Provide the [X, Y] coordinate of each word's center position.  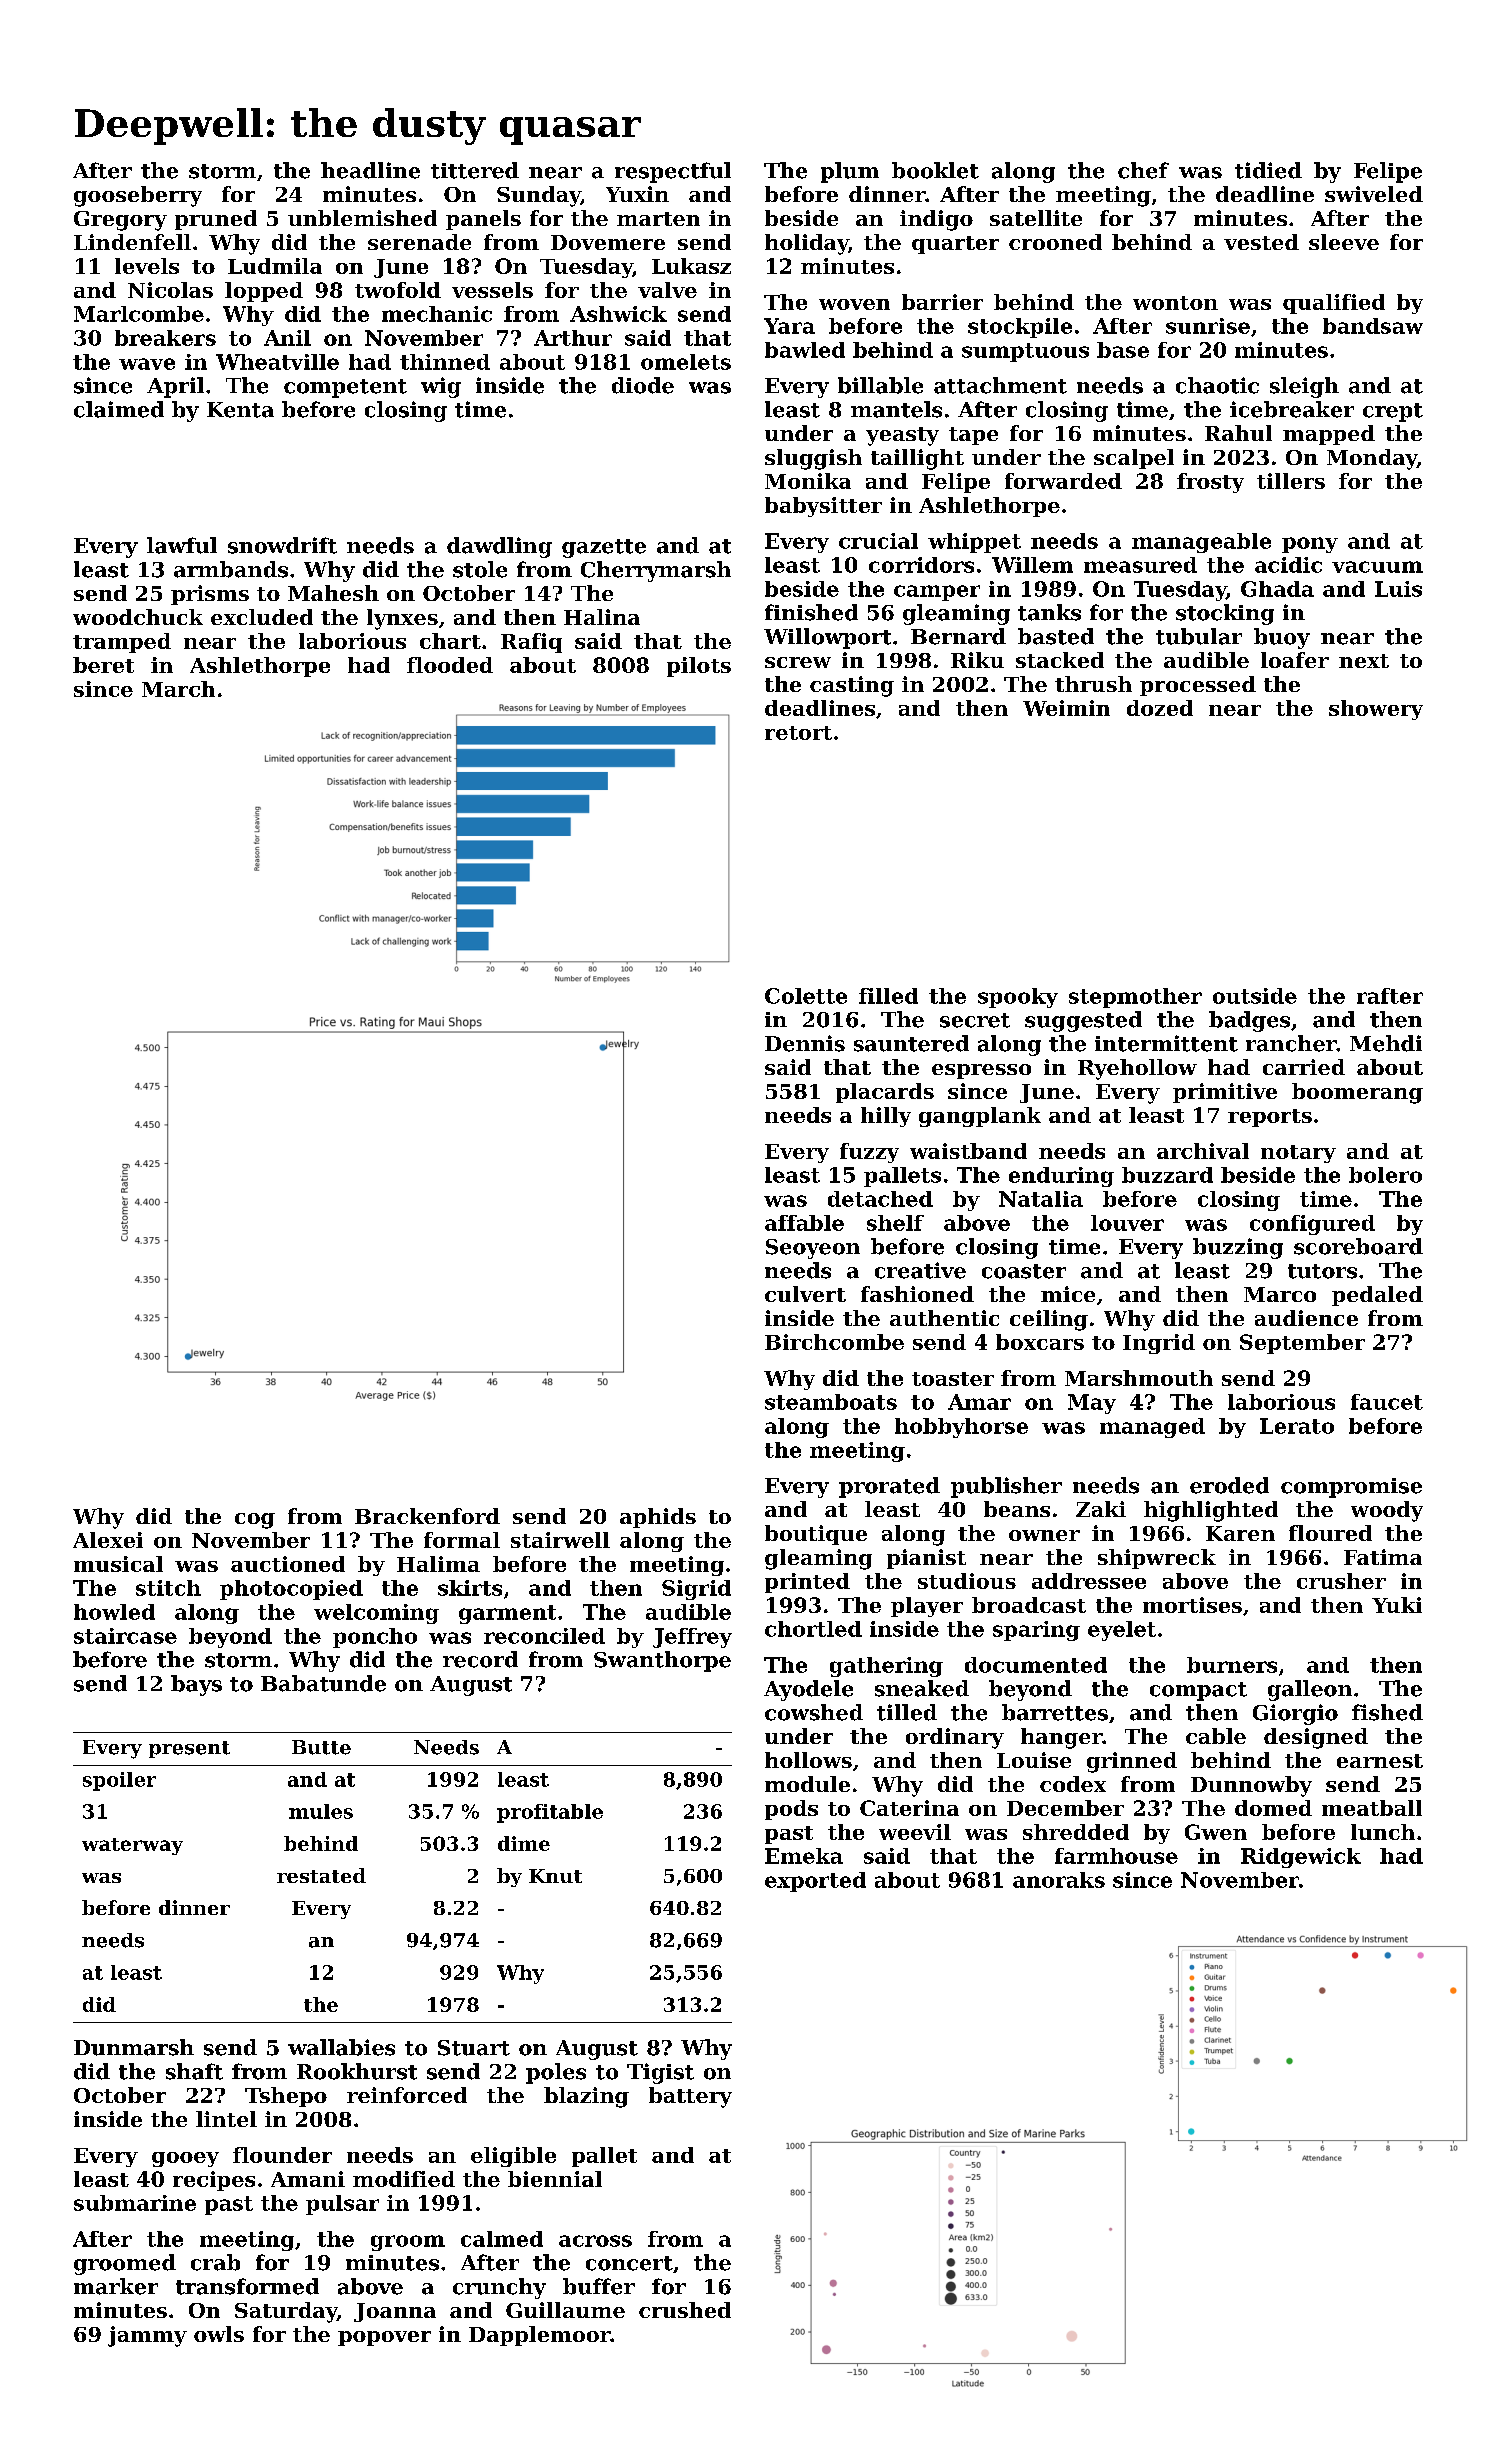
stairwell [560, 1540]
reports [1270, 1118]
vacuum [1377, 567]
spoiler [119, 1781]
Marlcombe [139, 314]
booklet [935, 170]
